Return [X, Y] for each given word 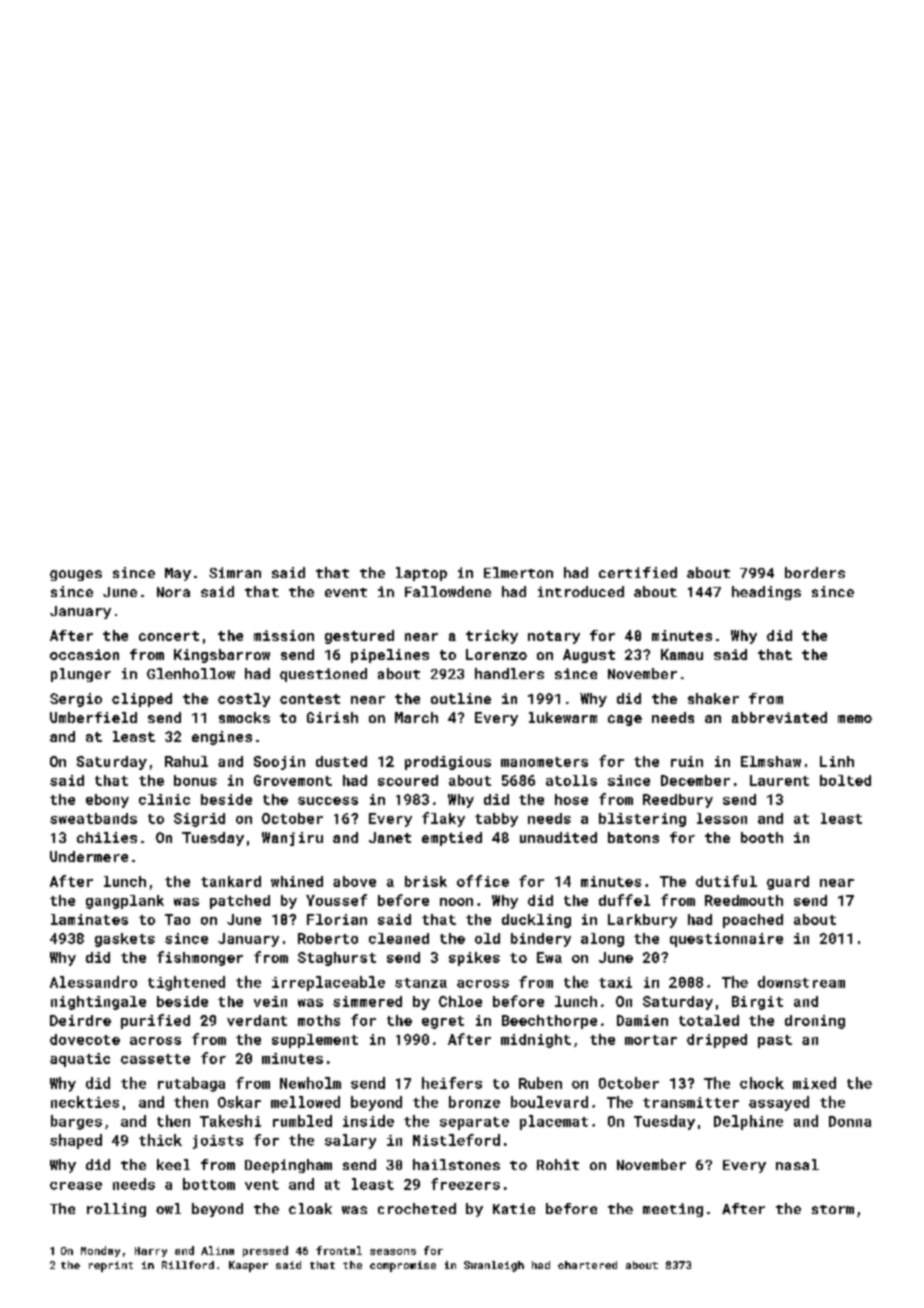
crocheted [417, 1208]
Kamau [682, 654]
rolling [116, 1210]
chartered [587, 1265]
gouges [76, 575]
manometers [544, 762]
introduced [581, 591]
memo [855, 719]
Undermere [89, 856]
